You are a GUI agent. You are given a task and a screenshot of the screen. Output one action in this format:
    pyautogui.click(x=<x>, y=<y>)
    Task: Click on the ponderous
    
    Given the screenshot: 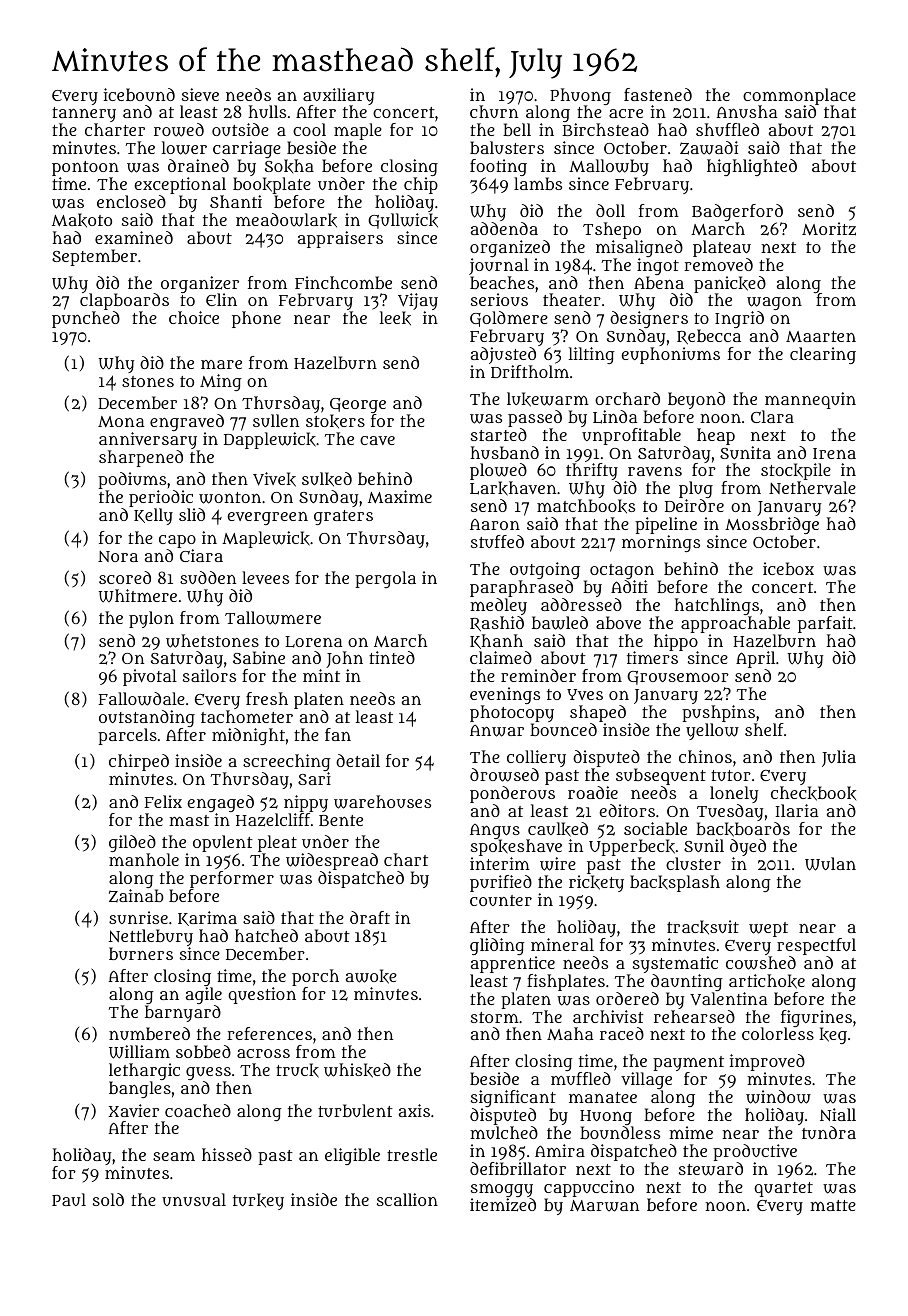 What is the action you would take?
    pyautogui.click(x=512, y=794)
